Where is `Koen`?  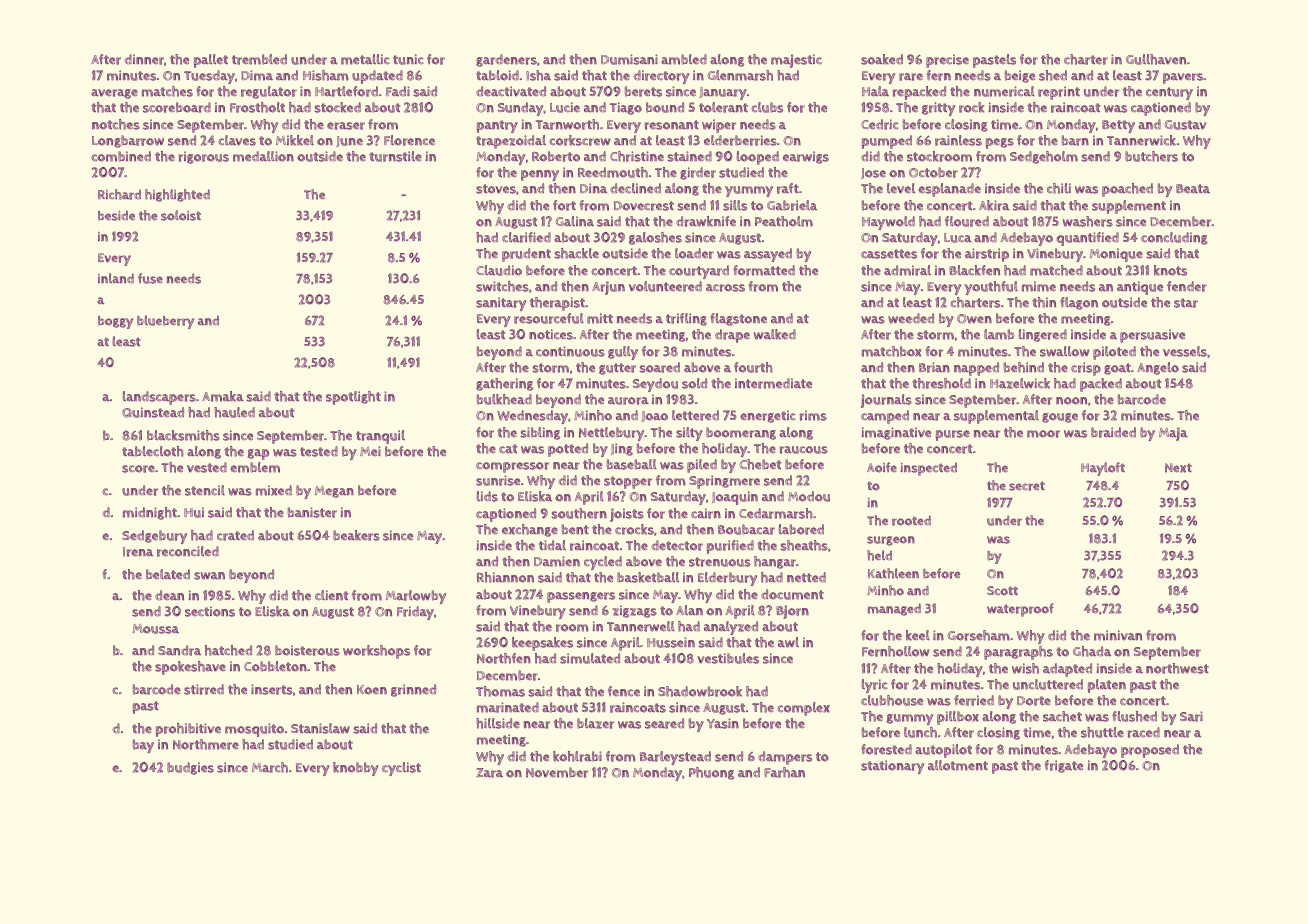
Koen is located at coordinates (372, 690).
